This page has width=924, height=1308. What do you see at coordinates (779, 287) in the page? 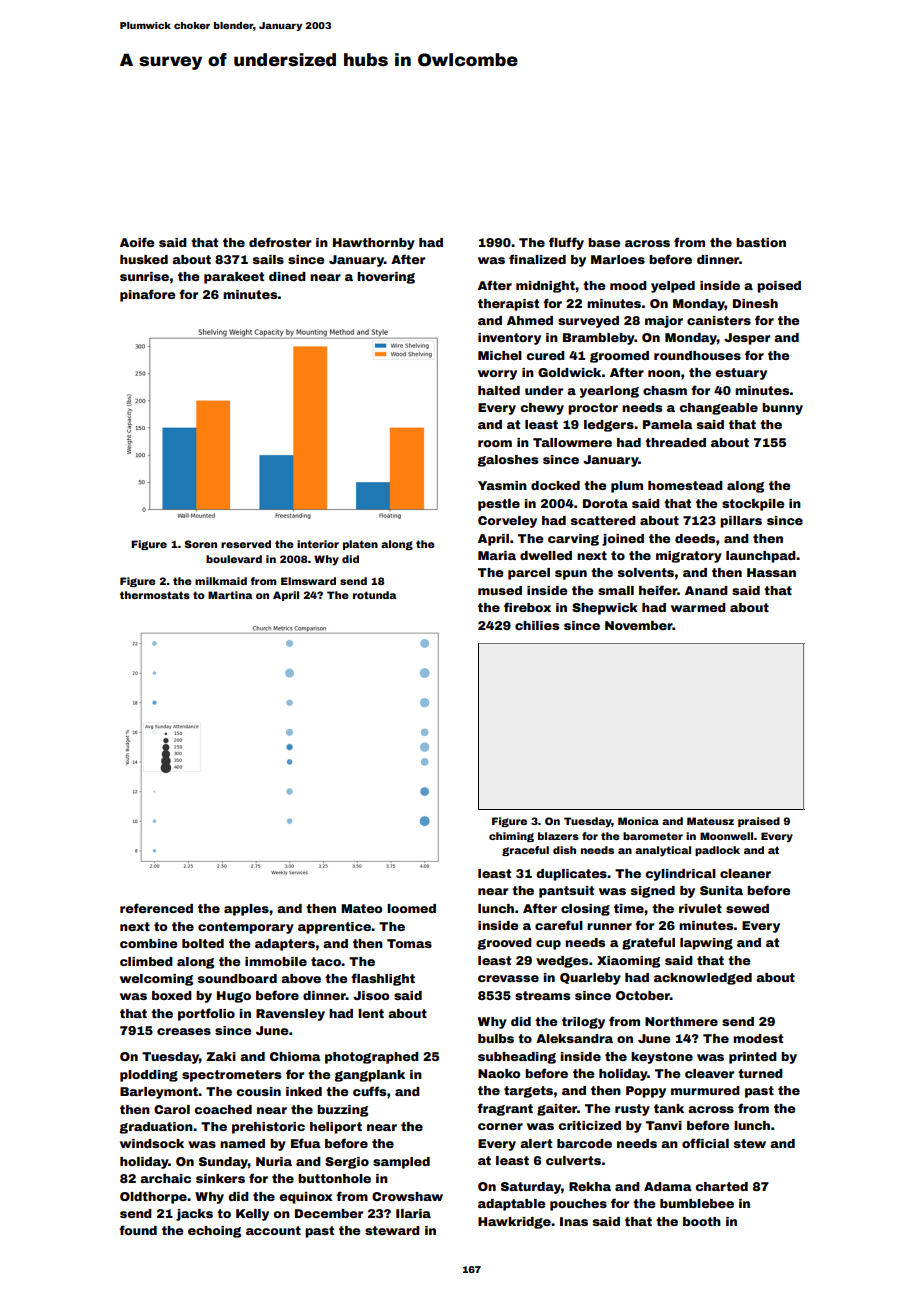
I see `poised` at bounding box center [779, 287].
